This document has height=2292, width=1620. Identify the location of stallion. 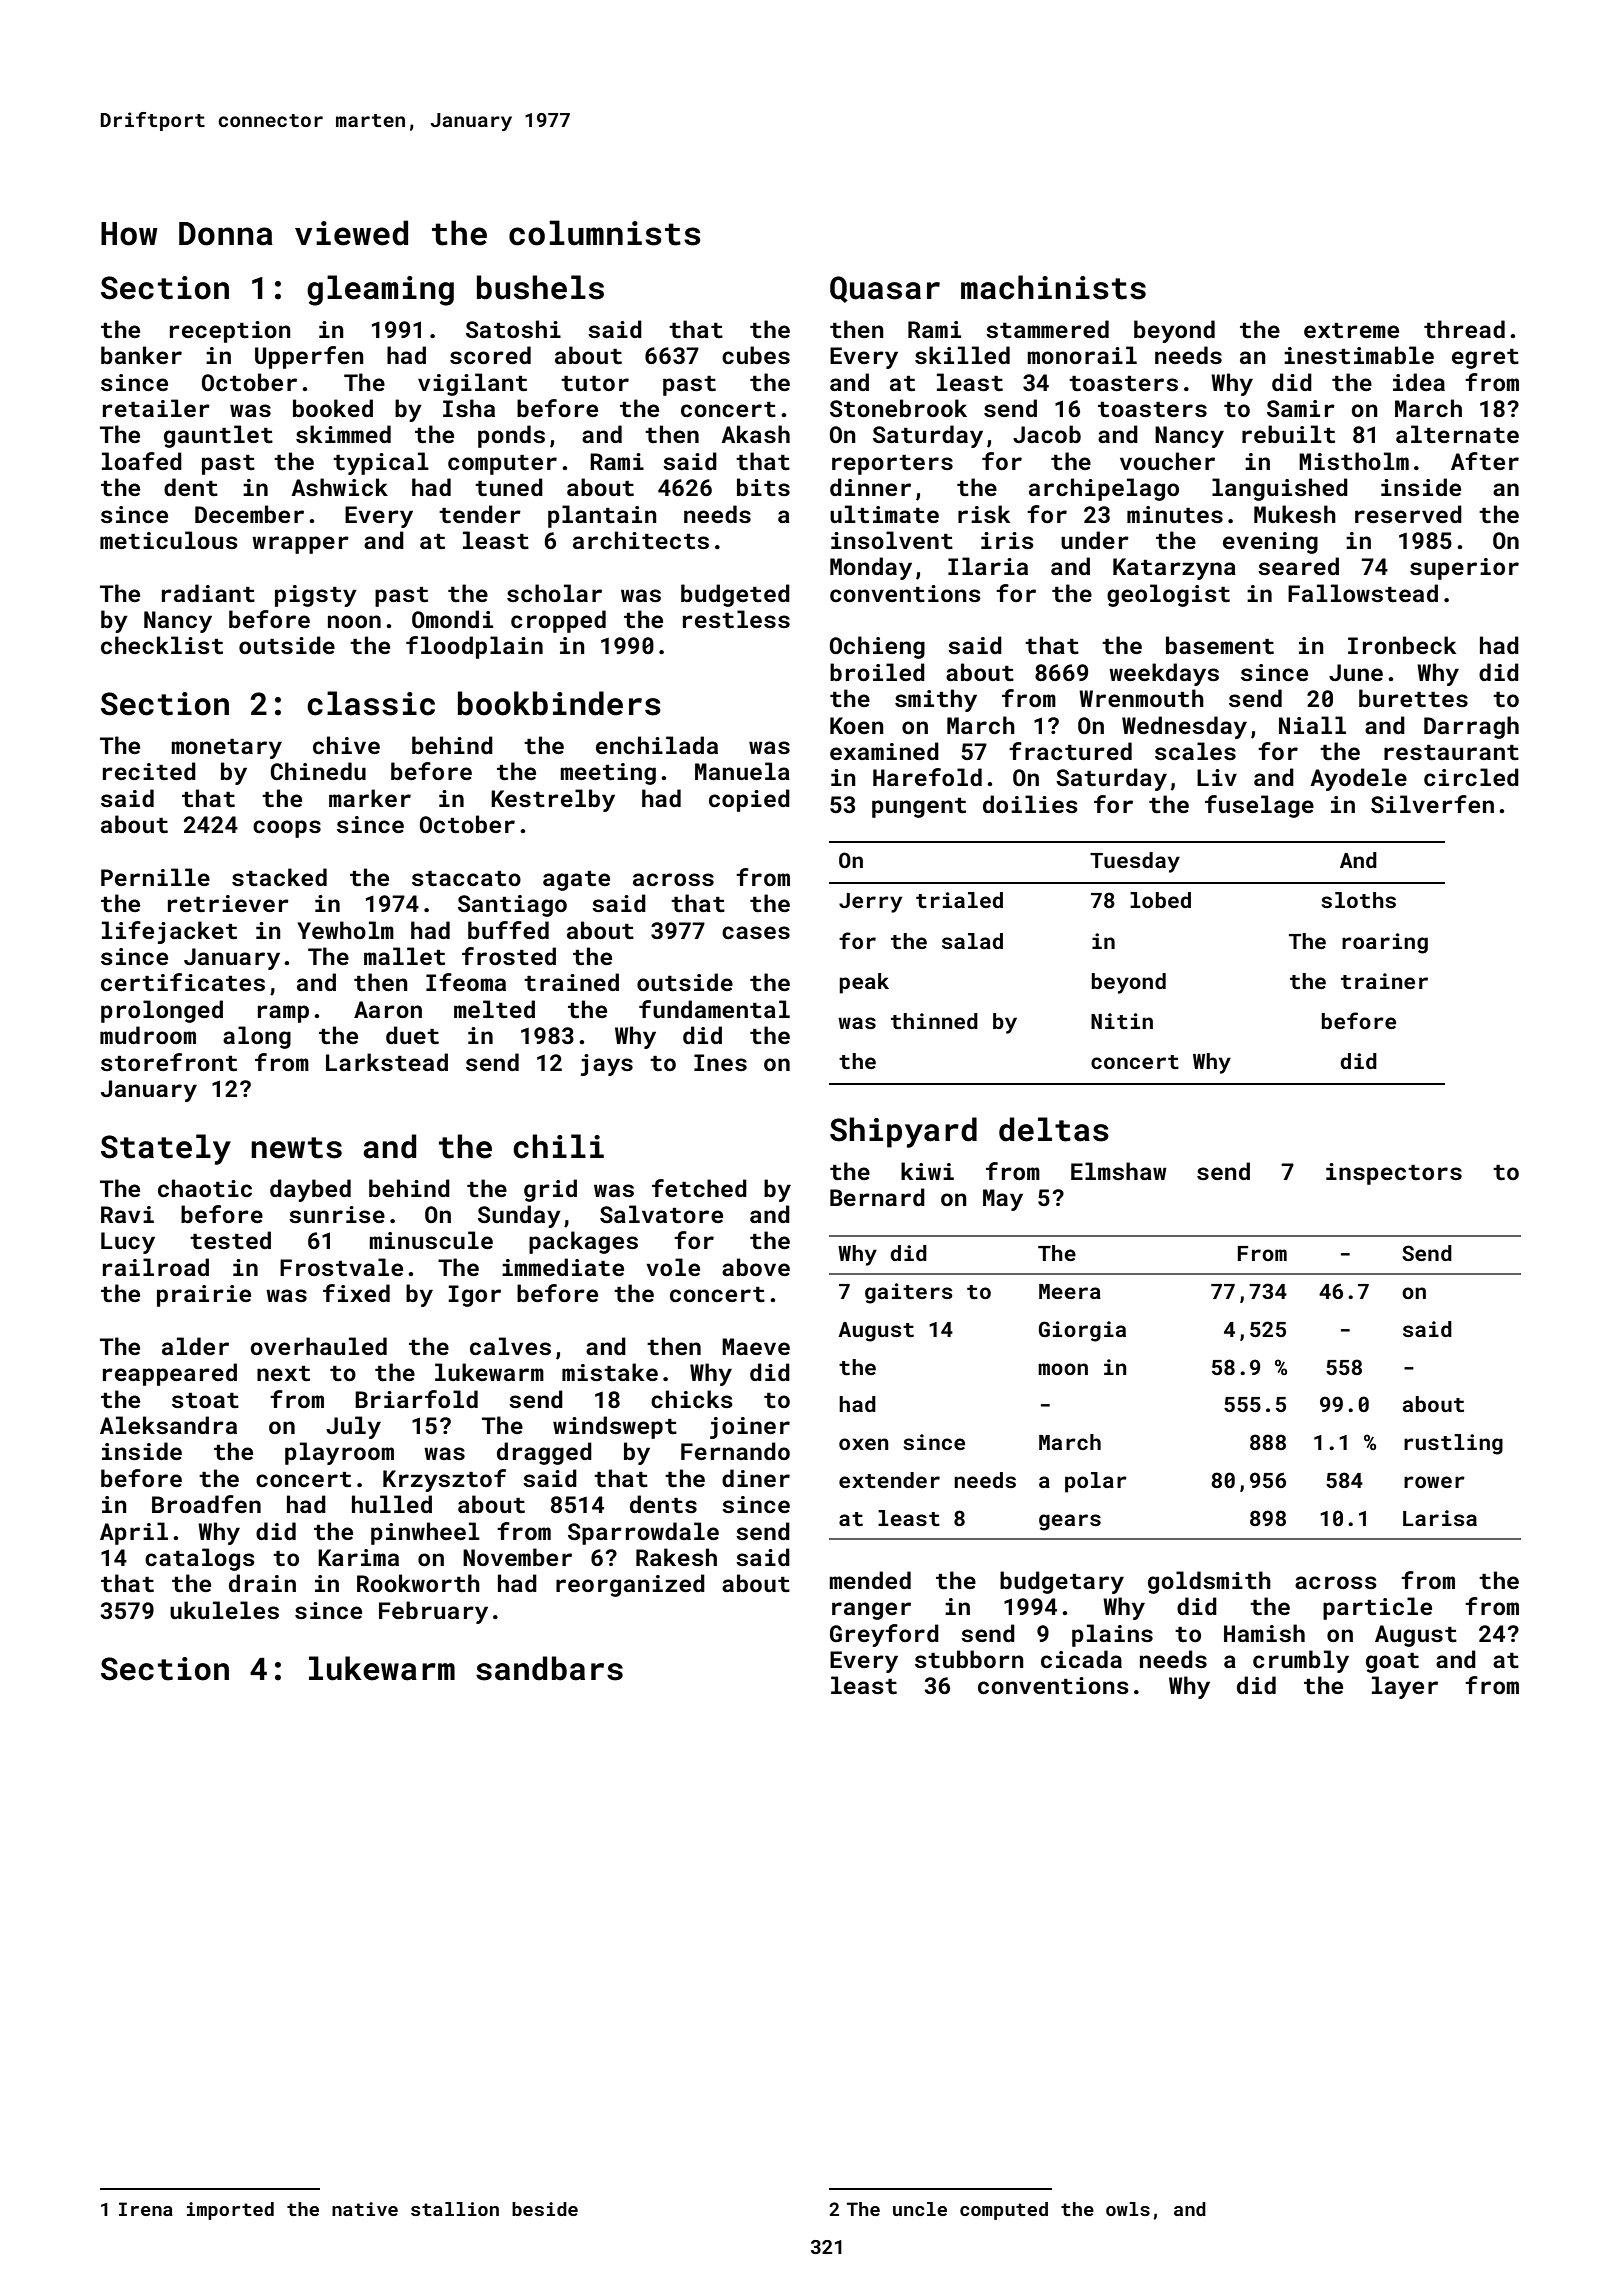
(455, 2209).
